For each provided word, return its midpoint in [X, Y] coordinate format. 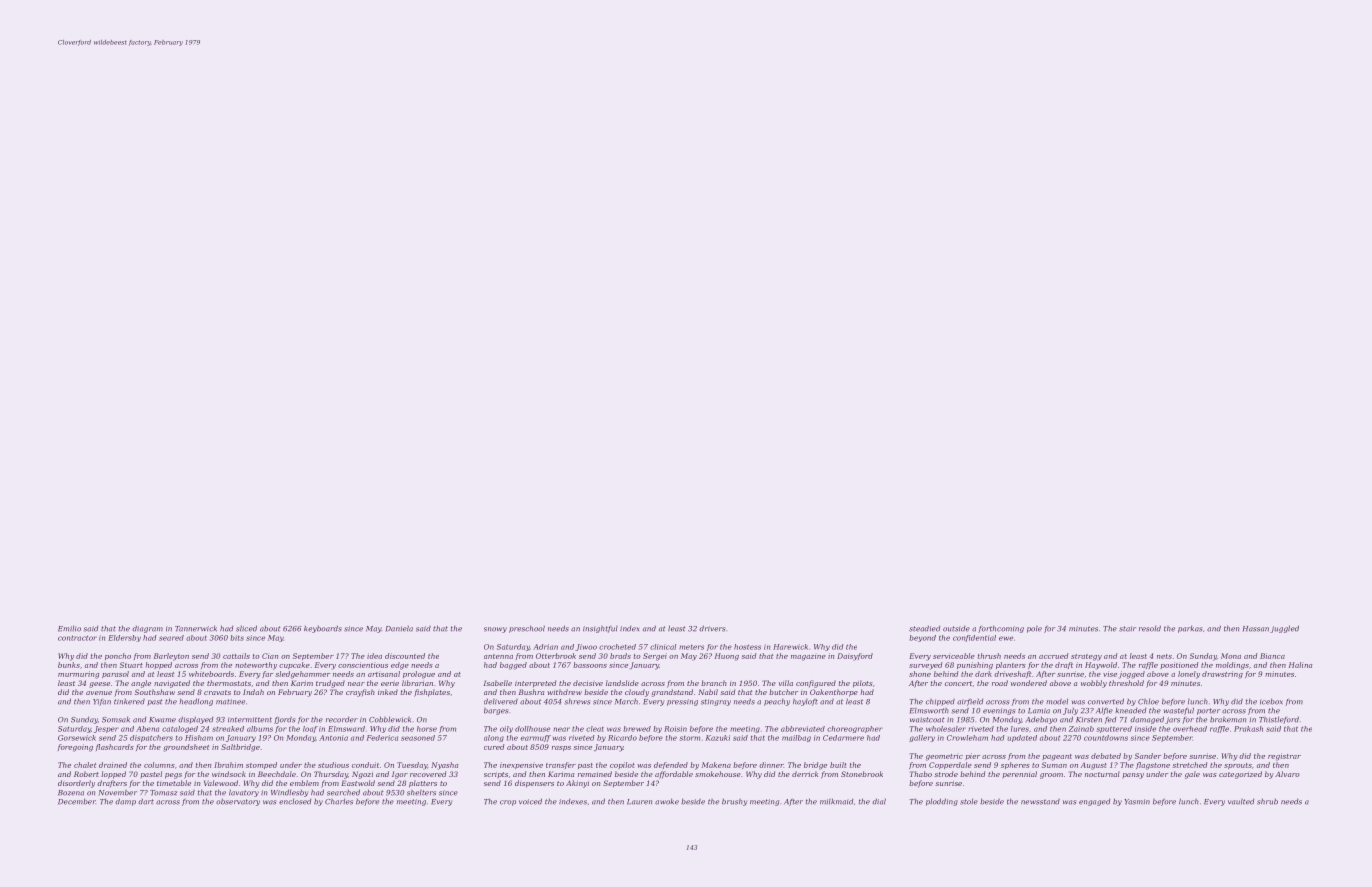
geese [100, 685]
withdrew [564, 692]
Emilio [69, 628]
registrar [1284, 757]
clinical [663, 647]
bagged [513, 666]
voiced [530, 801]
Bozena [71, 793]
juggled [1284, 629]
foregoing [75, 748]
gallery [922, 738]
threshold [1126, 683]
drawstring [1222, 675]
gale [1192, 775]
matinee [230, 702]
